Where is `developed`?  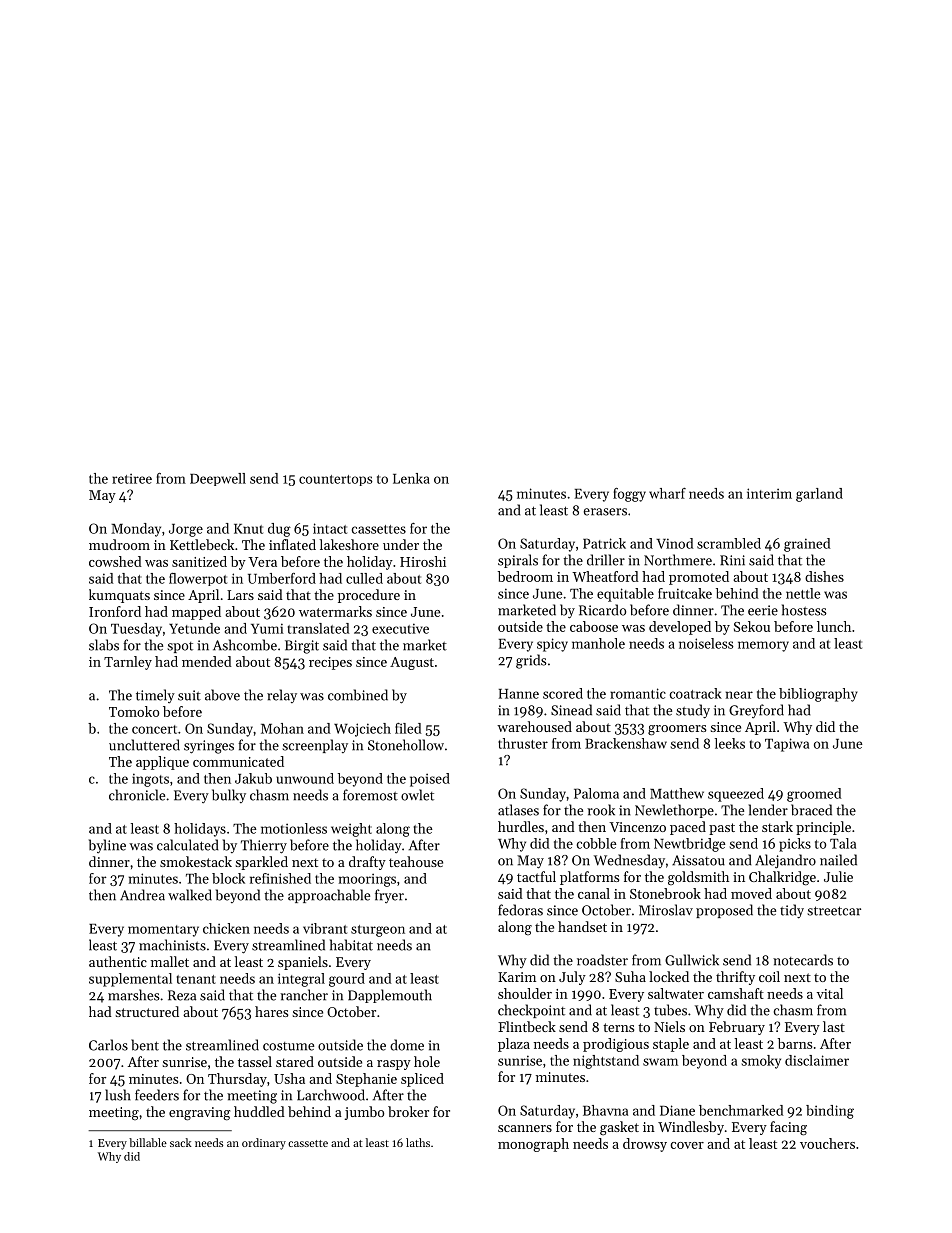
developed is located at coordinates (680, 628).
